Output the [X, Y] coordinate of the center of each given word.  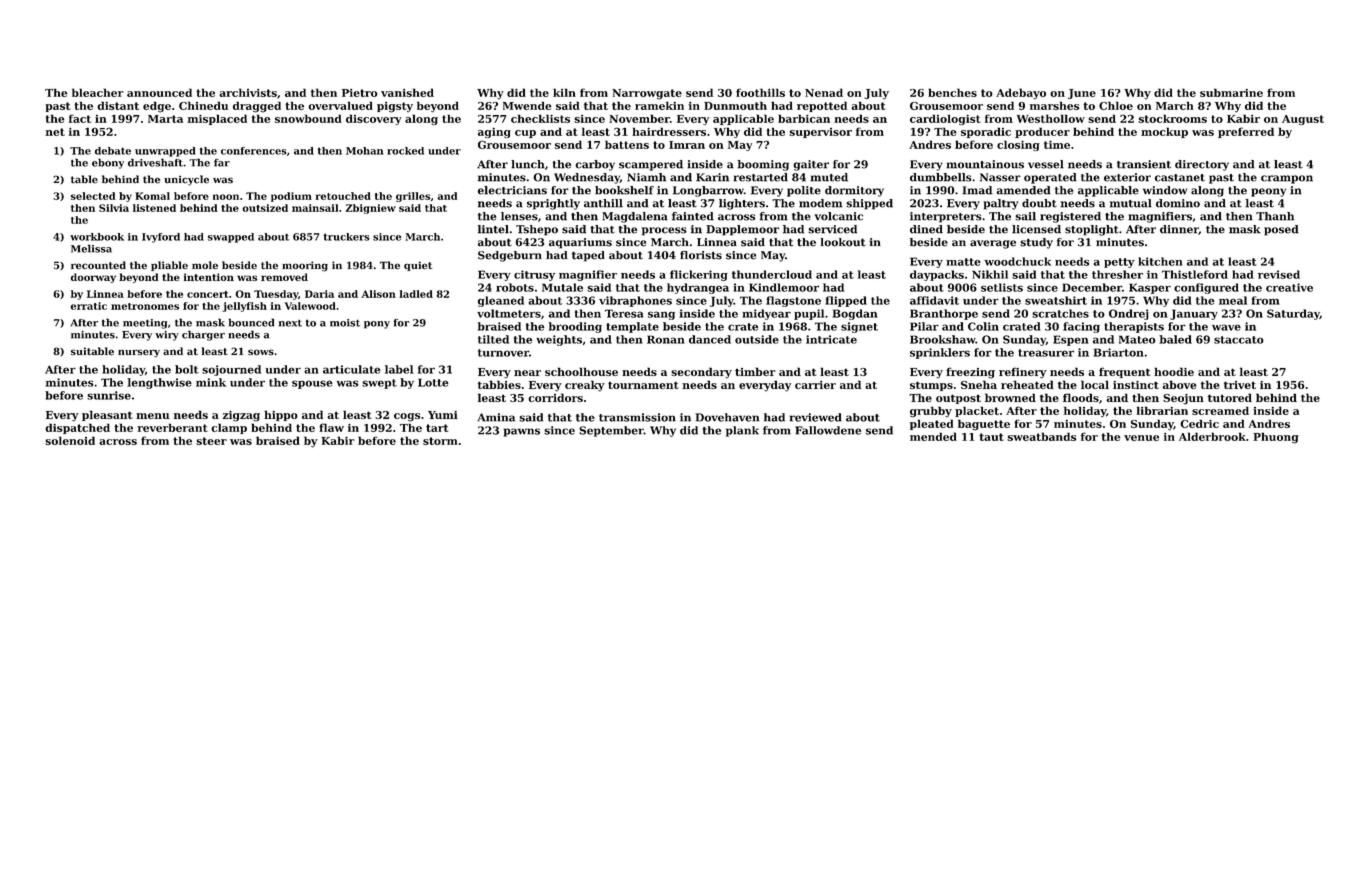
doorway [93, 278]
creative [1289, 287]
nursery [139, 353]
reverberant [172, 427]
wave [1226, 327]
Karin [712, 177]
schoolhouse [581, 371]
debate [113, 151]
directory [1202, 165]
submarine [1231, 92]
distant [118, 105]
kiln [564, 92]
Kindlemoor [784, 287]
